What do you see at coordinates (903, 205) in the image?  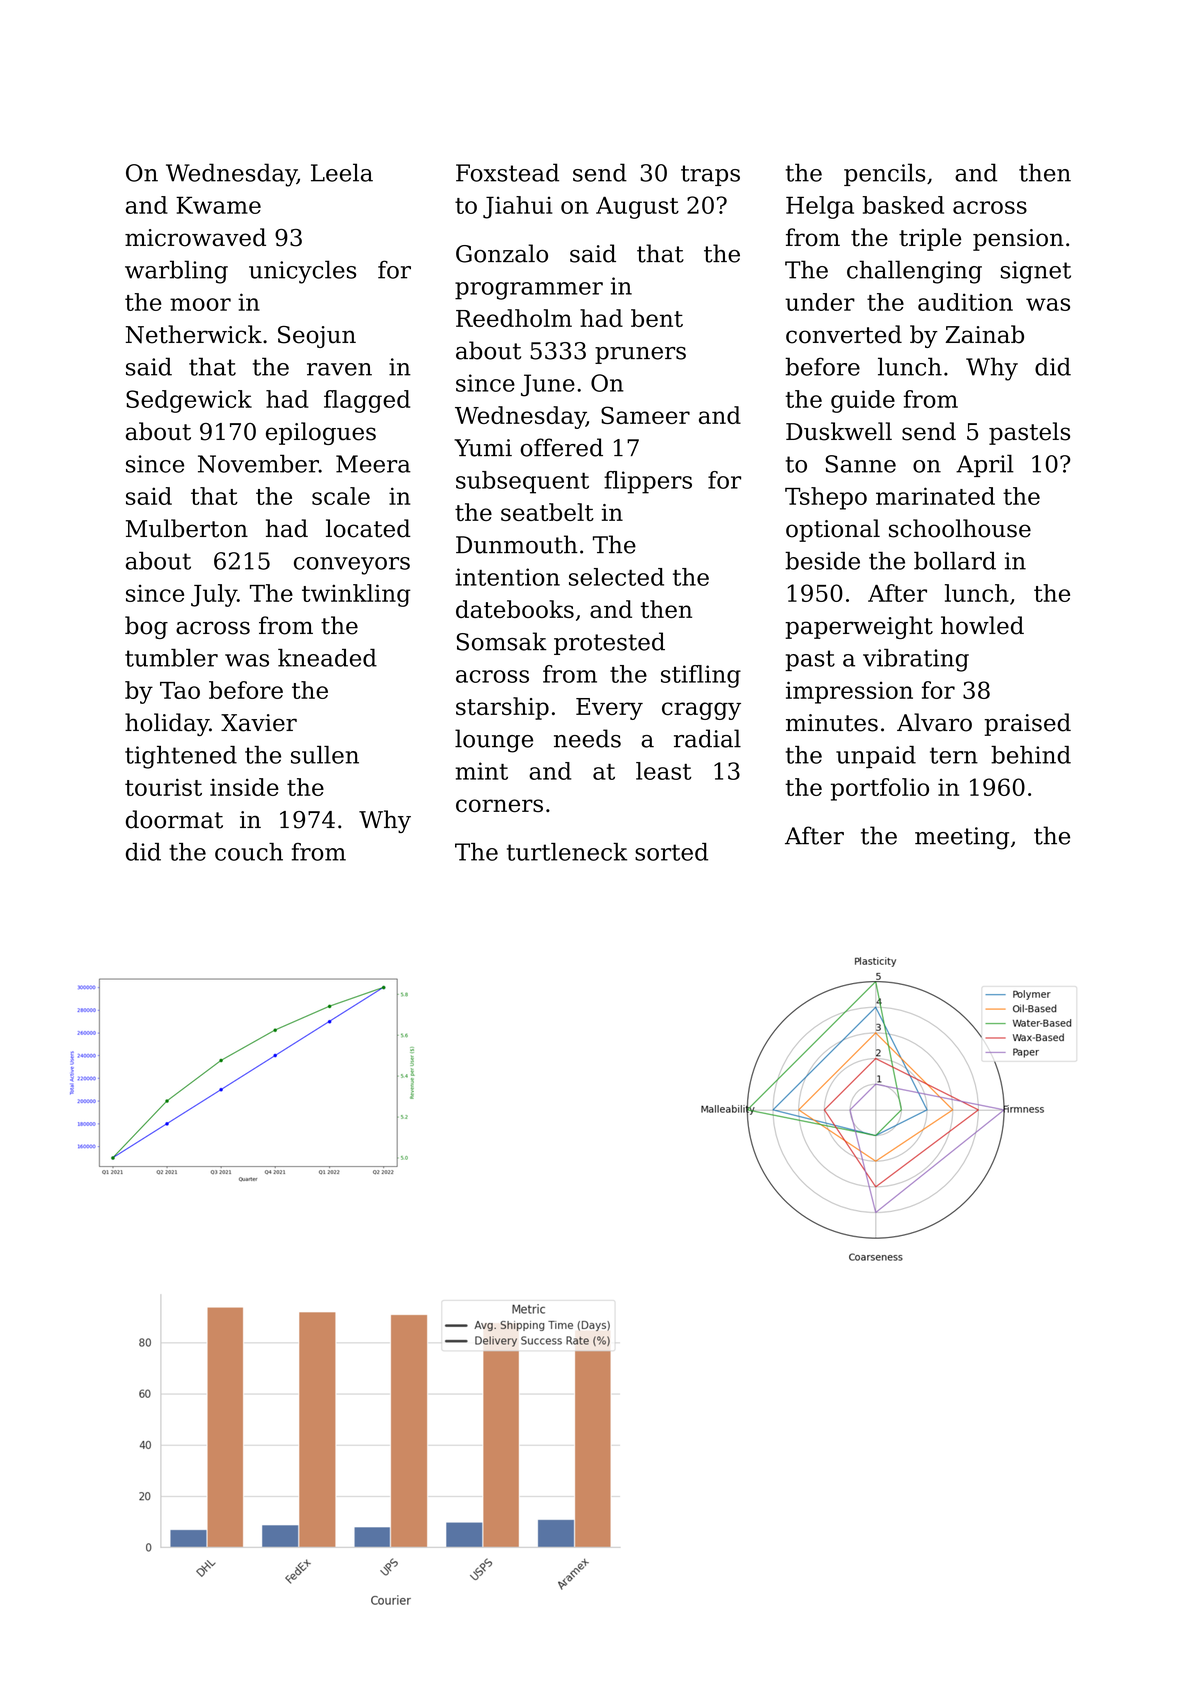 I see `basked` at bounding box center [903, 205].
